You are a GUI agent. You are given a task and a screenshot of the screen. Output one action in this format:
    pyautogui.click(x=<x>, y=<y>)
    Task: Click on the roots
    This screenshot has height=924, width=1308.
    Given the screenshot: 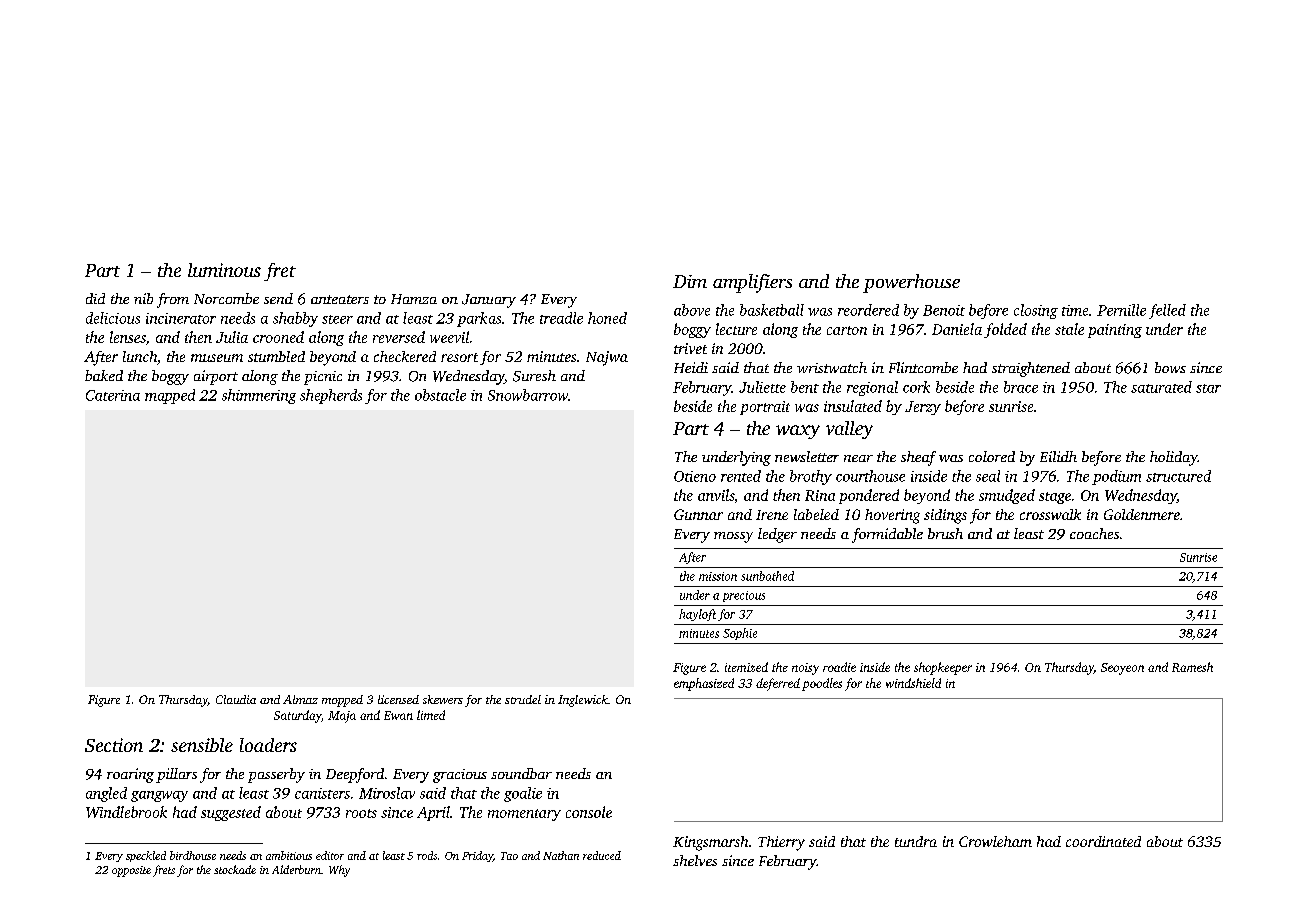 What is the action you would take?
    pyautogui.click(x=361, y=813)
